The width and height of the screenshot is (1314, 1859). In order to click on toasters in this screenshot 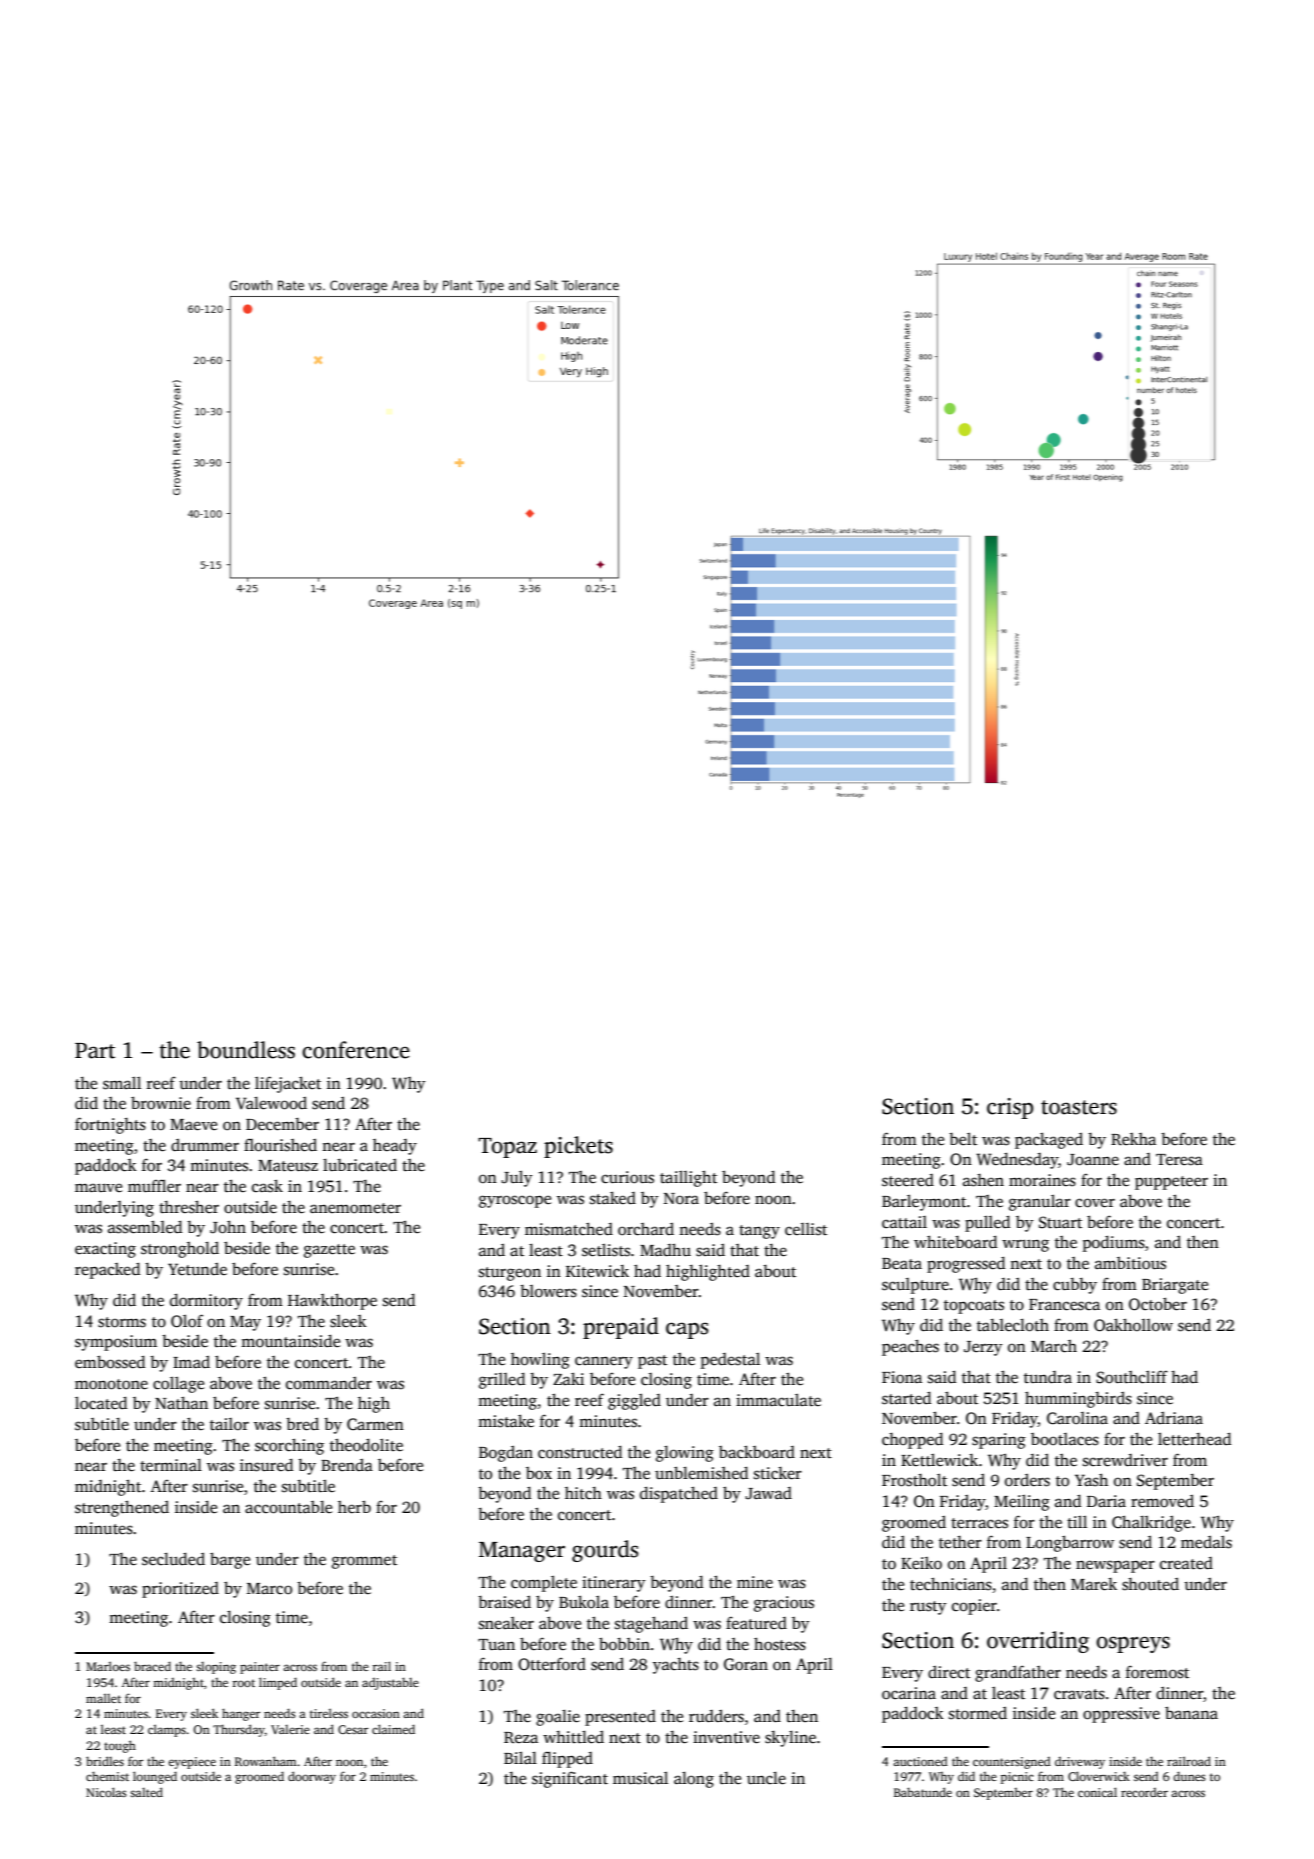, I will do `click(1079, 1107)`.
